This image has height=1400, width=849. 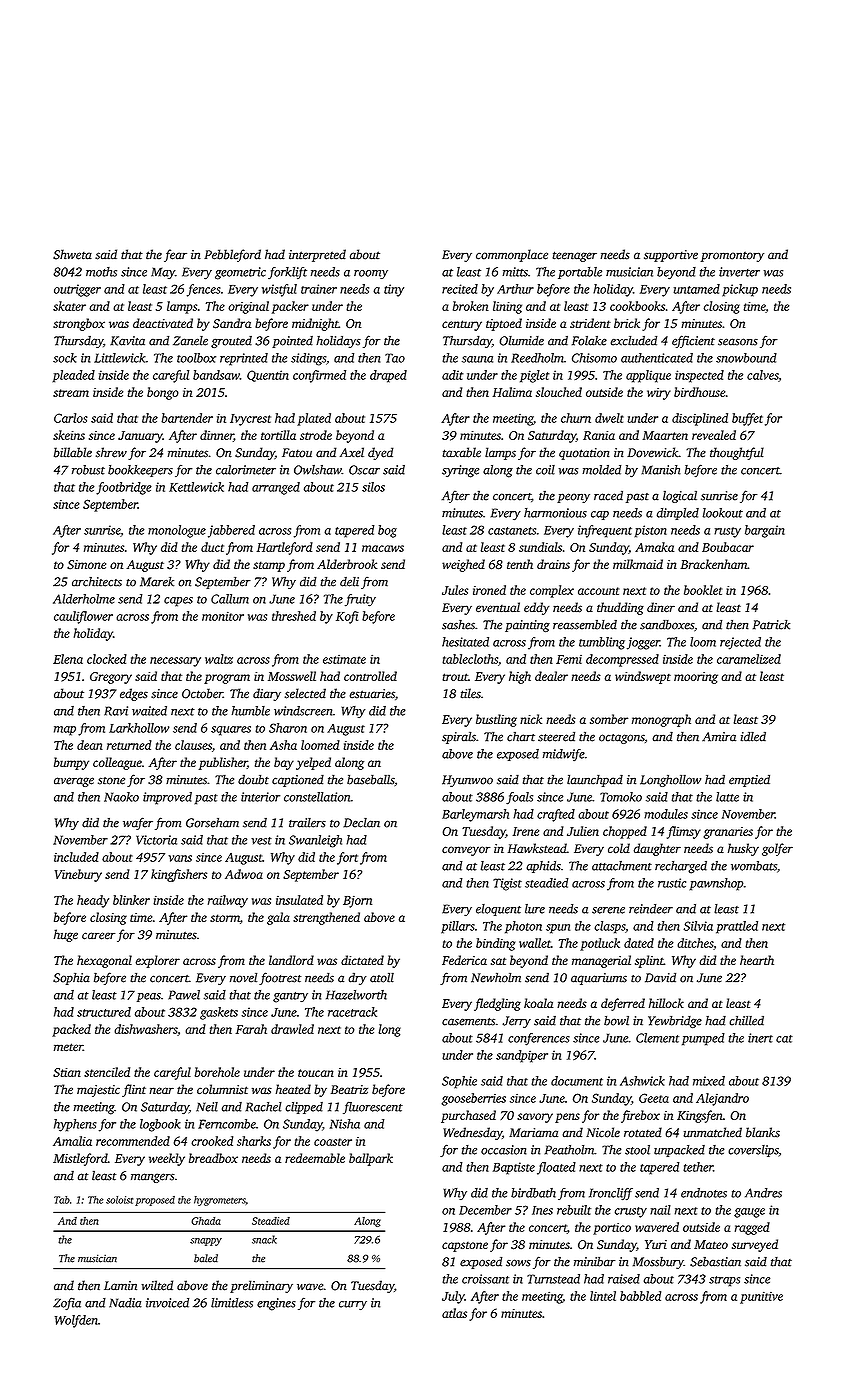 I want to click on wombats, so click(x=754, y=866).
